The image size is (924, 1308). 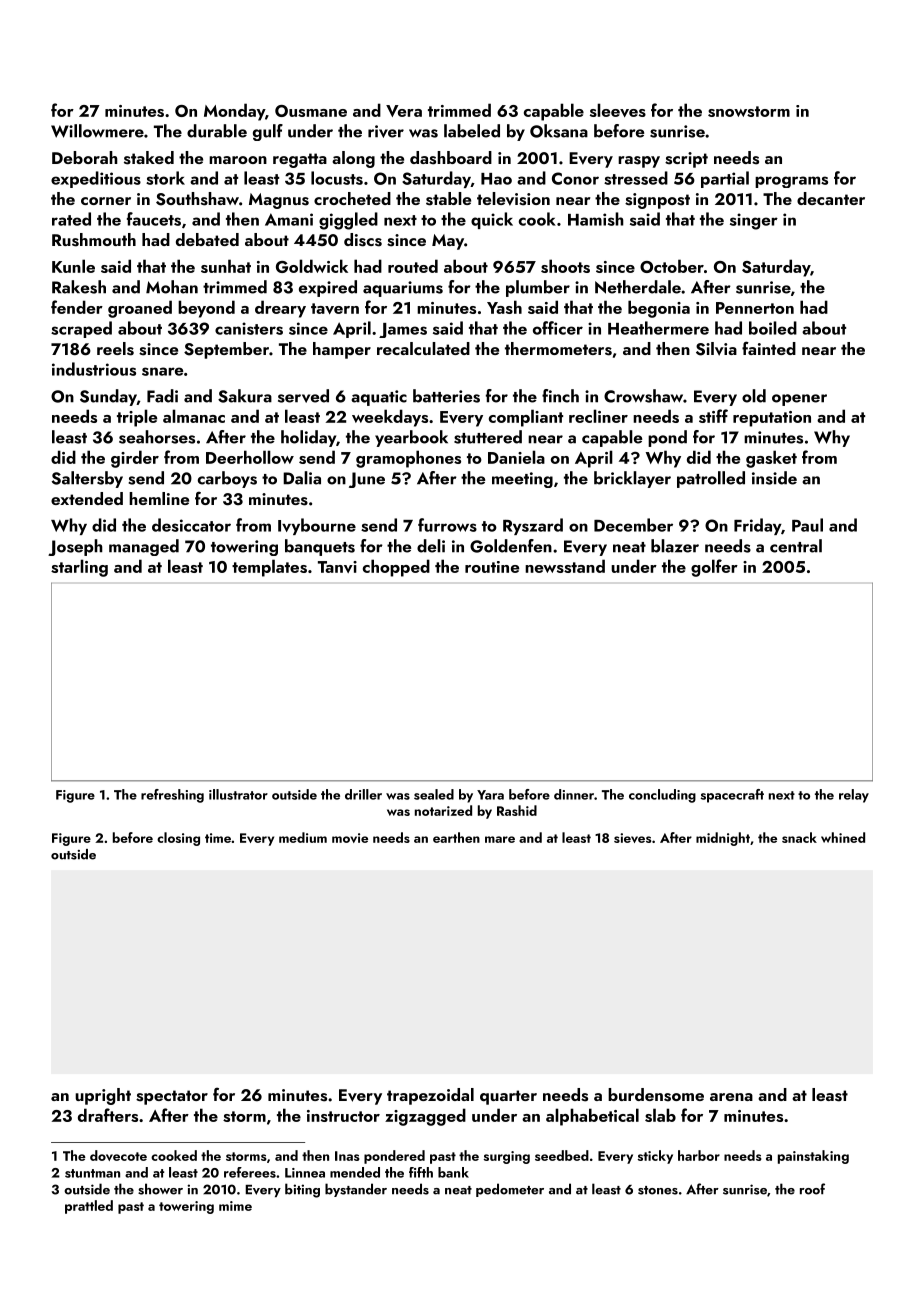 What do you see at coordinates (408, 459) in the page?
I see `gramophones` at bounding box center [408, 459].
